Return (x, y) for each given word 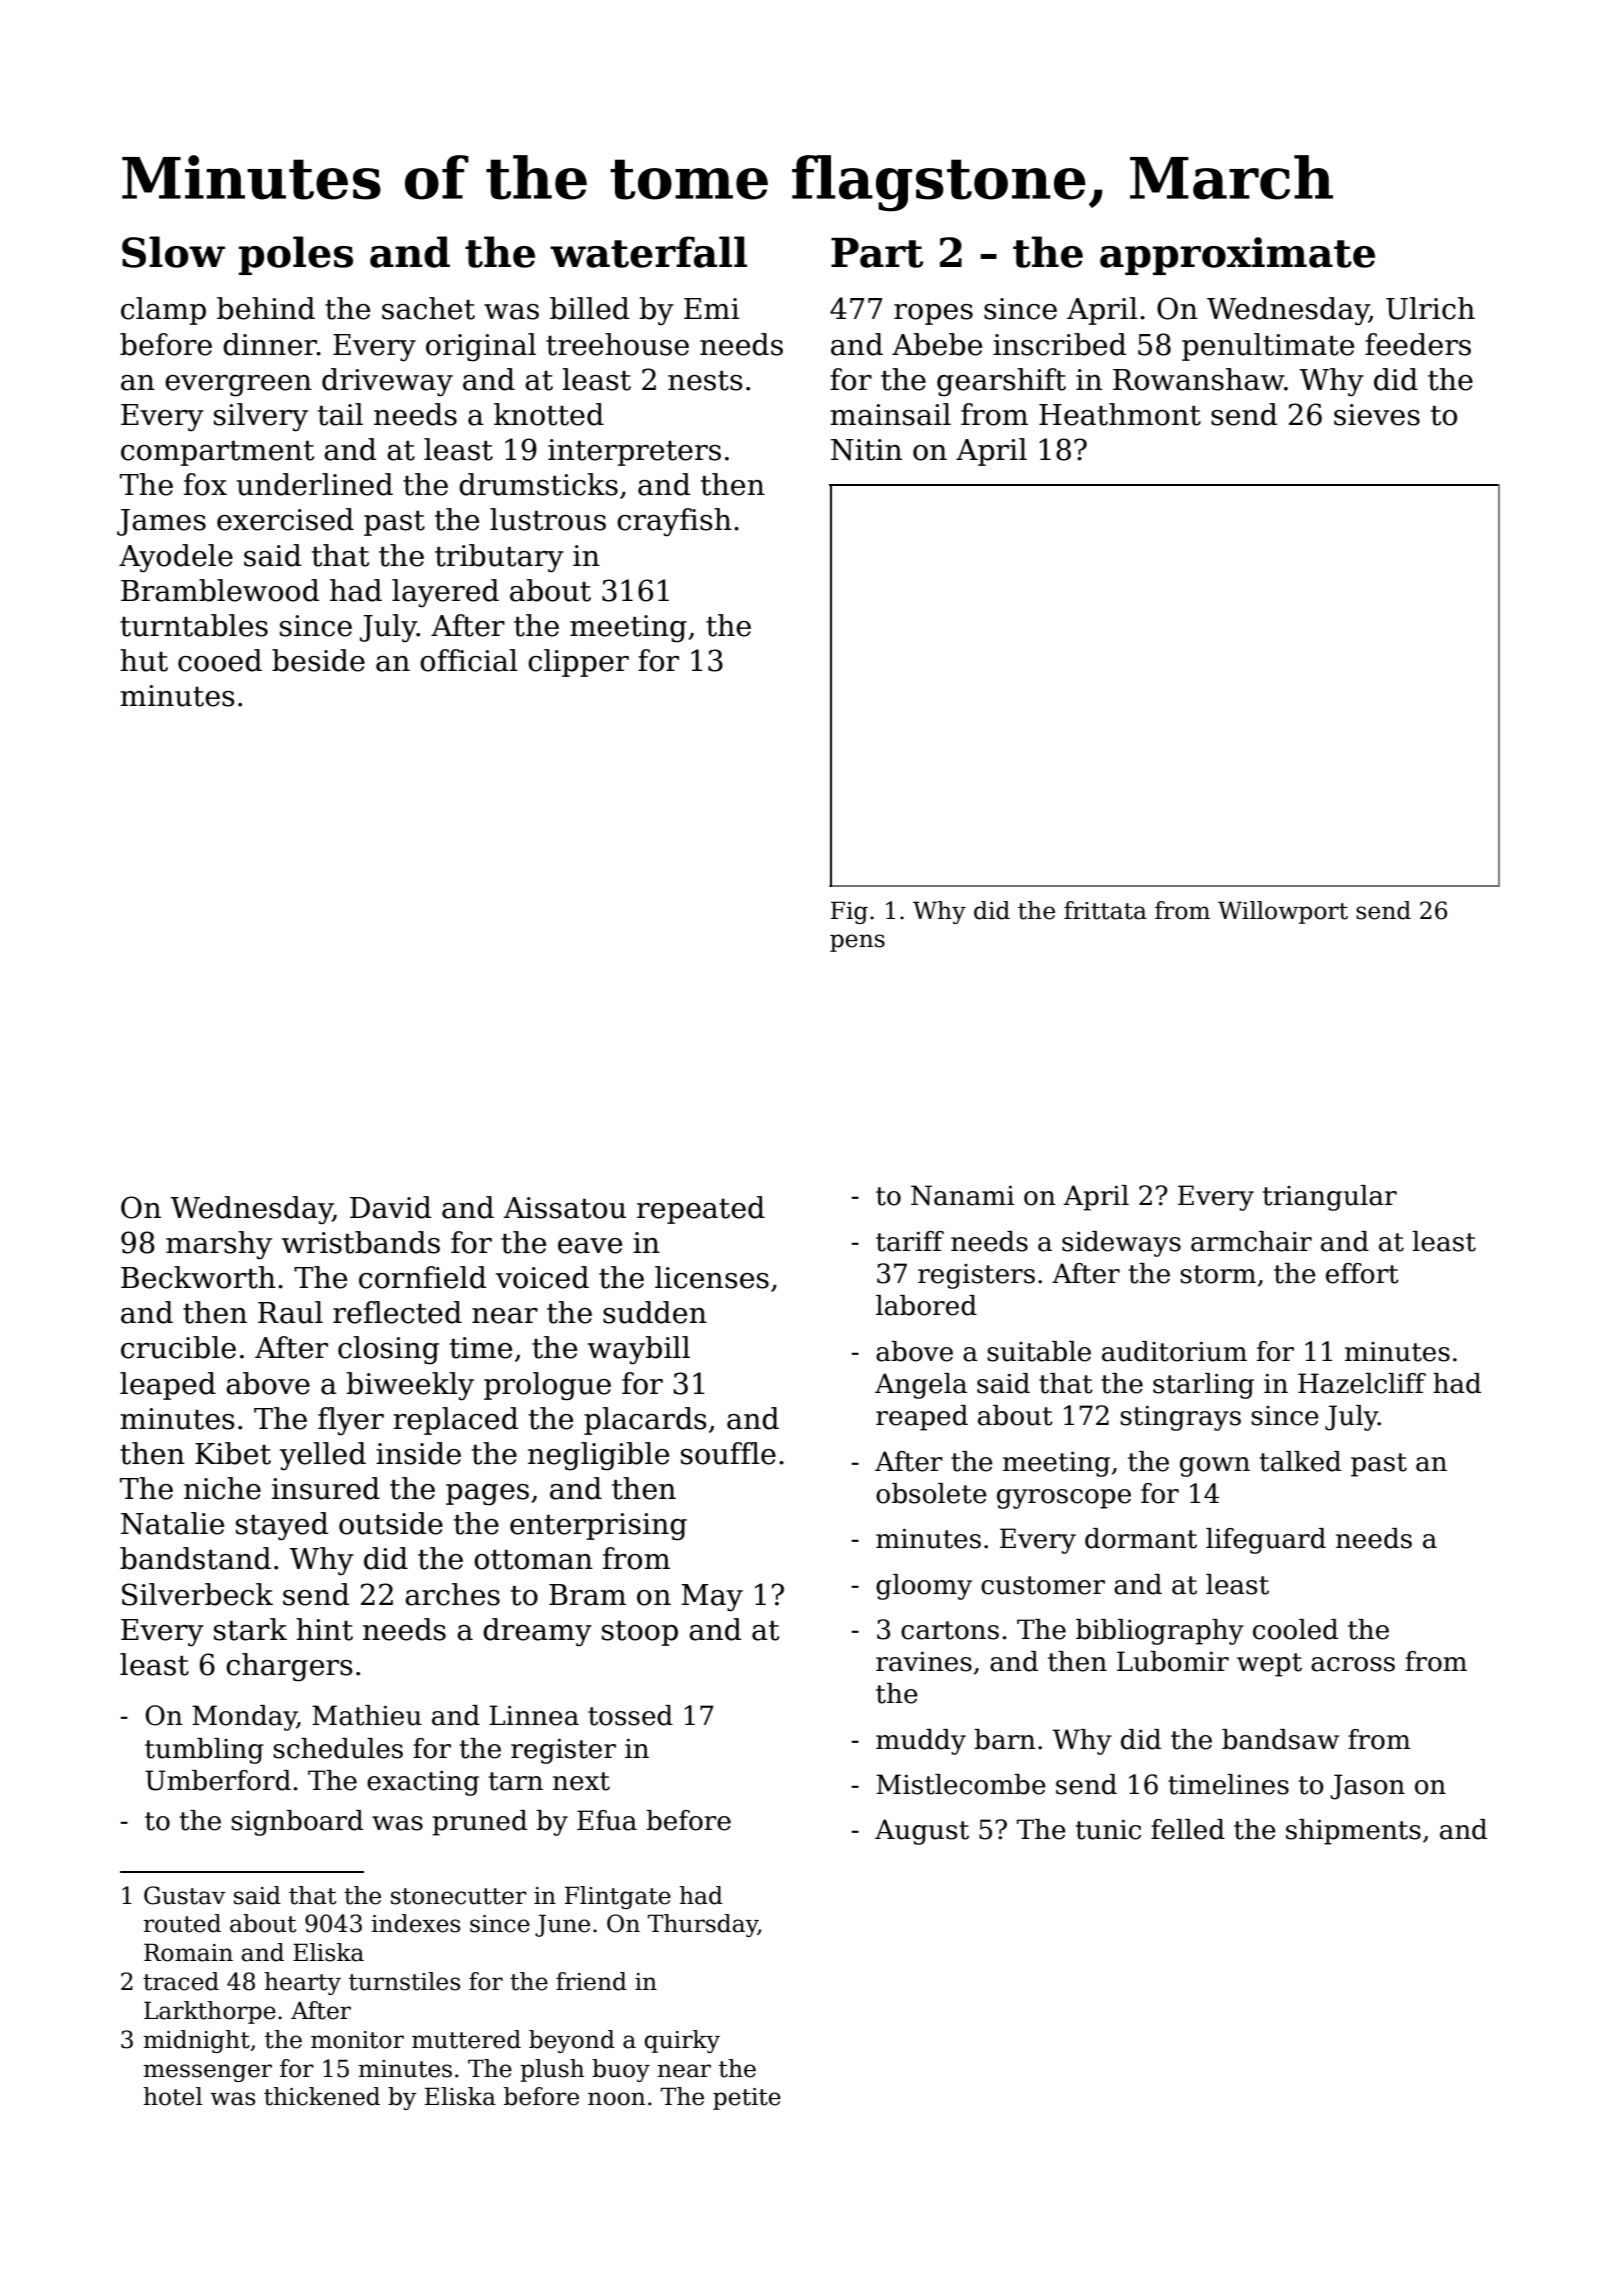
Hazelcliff (1362, 1383)
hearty (303, 1983)
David (390, 1207)
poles (296, 255)
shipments (1353, 1832)
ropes (933, 314)
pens (857, 943)
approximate (1237, 256)
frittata (1105, 910)
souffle (728, 1453)
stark (250, 1629)
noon (616, 2099)
